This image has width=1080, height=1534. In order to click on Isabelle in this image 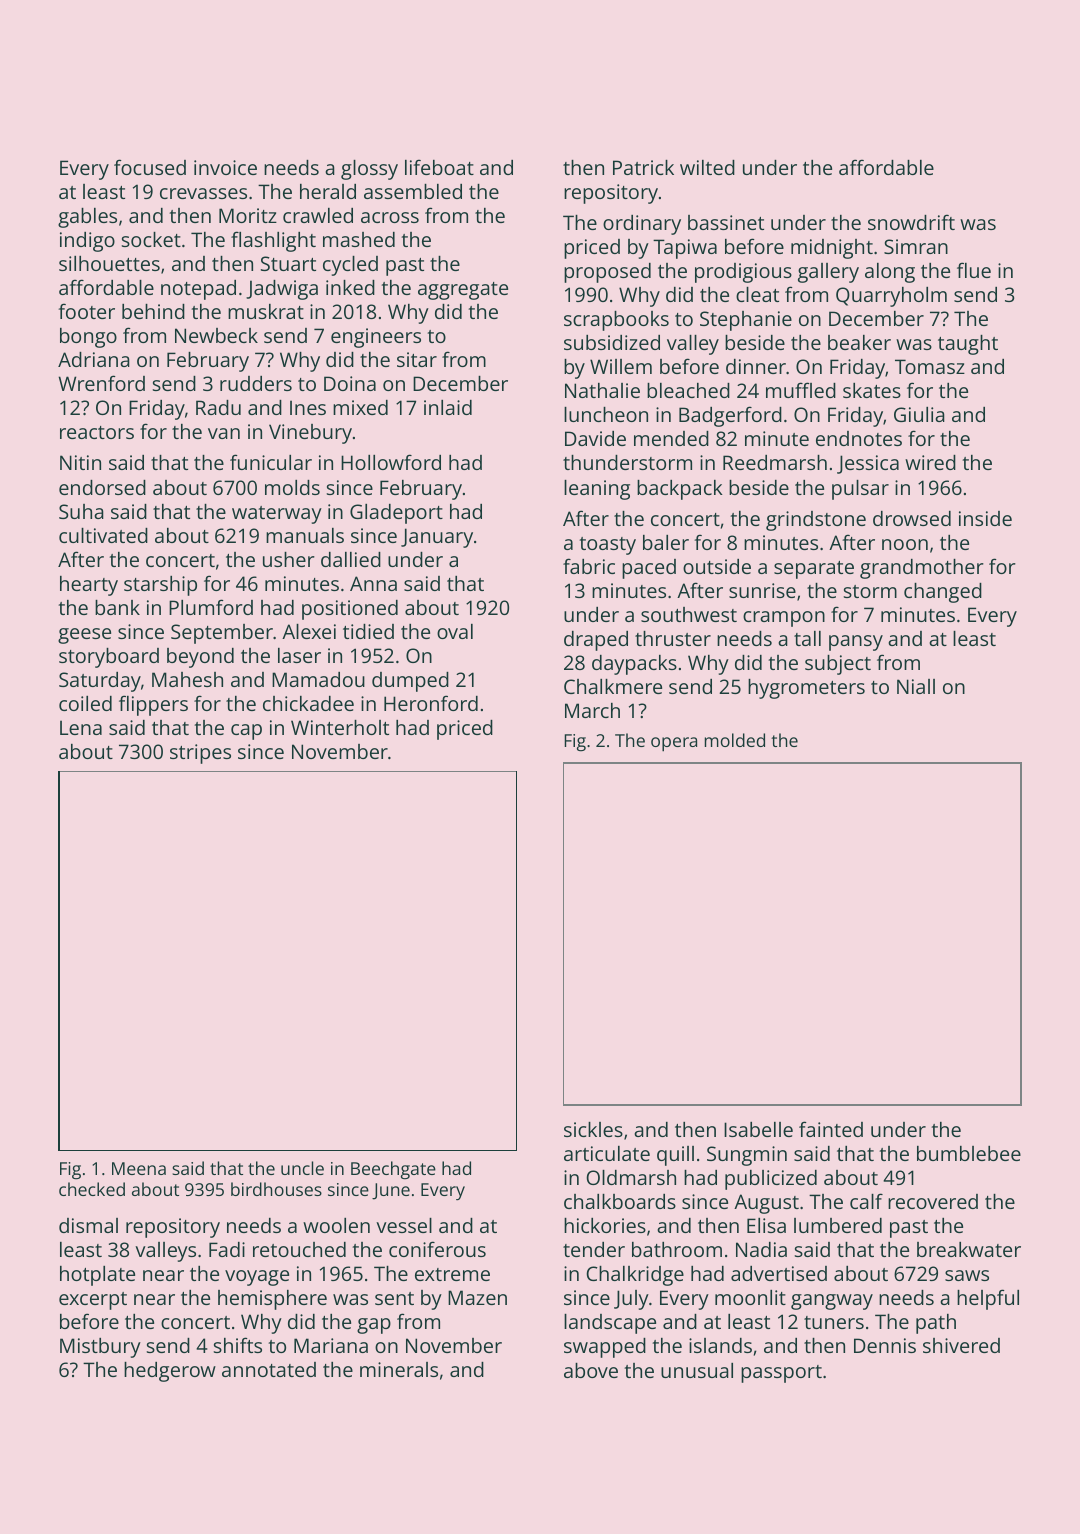, I will do `click(758, 1129)`.
